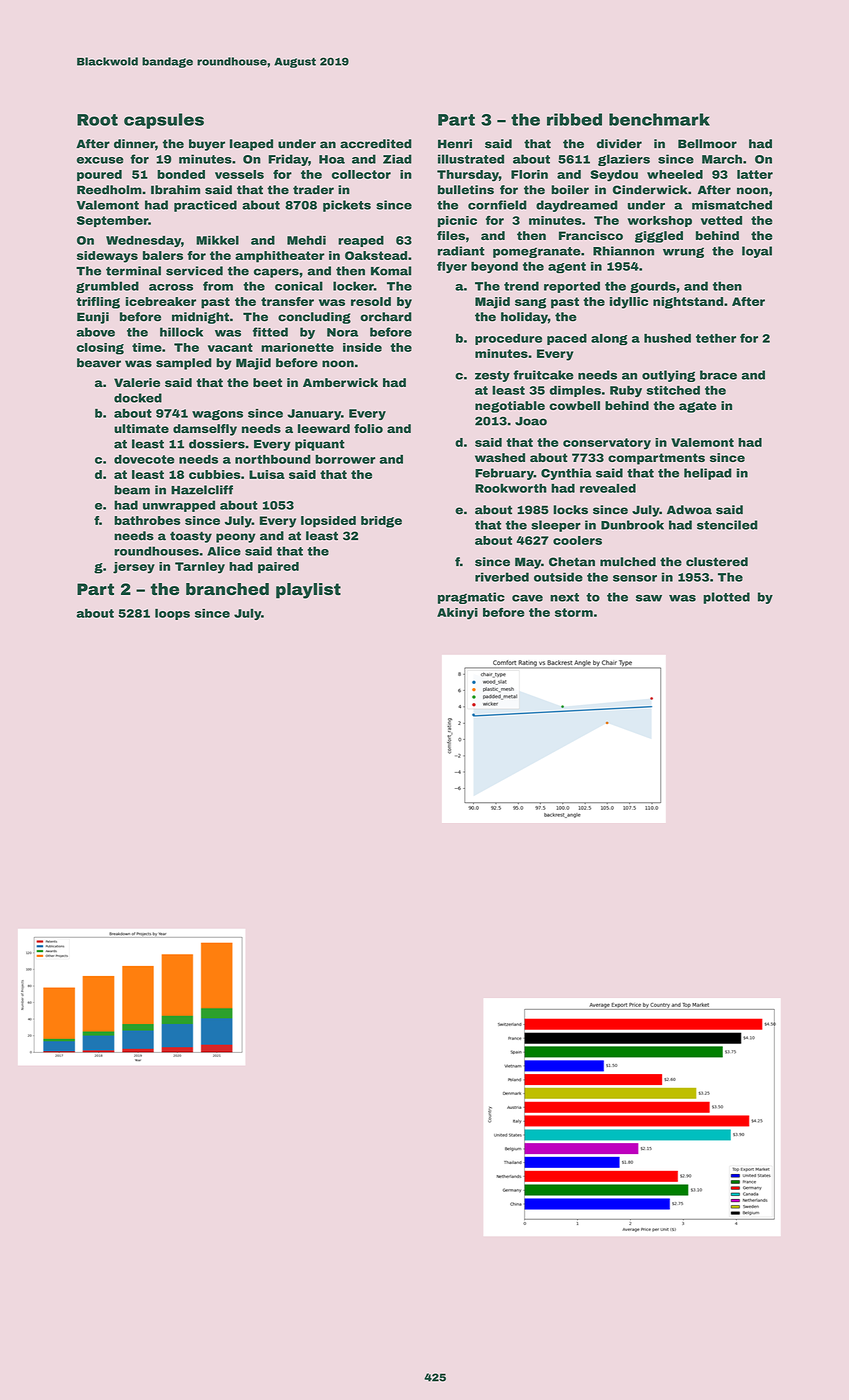 The height and width of the screenshot is (1400, 849). I want to click on beet, so click(267, 382).
